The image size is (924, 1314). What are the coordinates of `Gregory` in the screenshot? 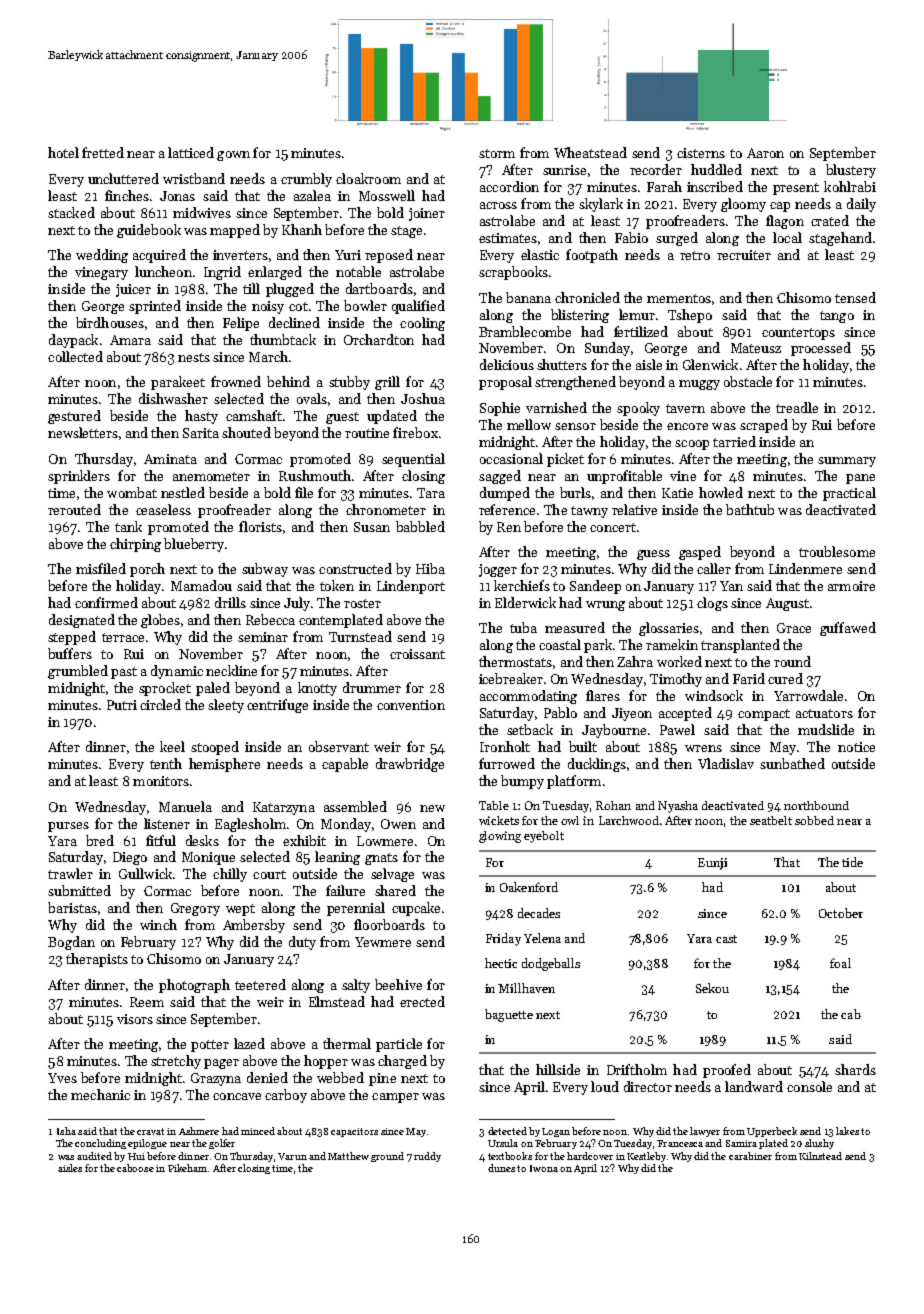 It's located at (195, 909).
